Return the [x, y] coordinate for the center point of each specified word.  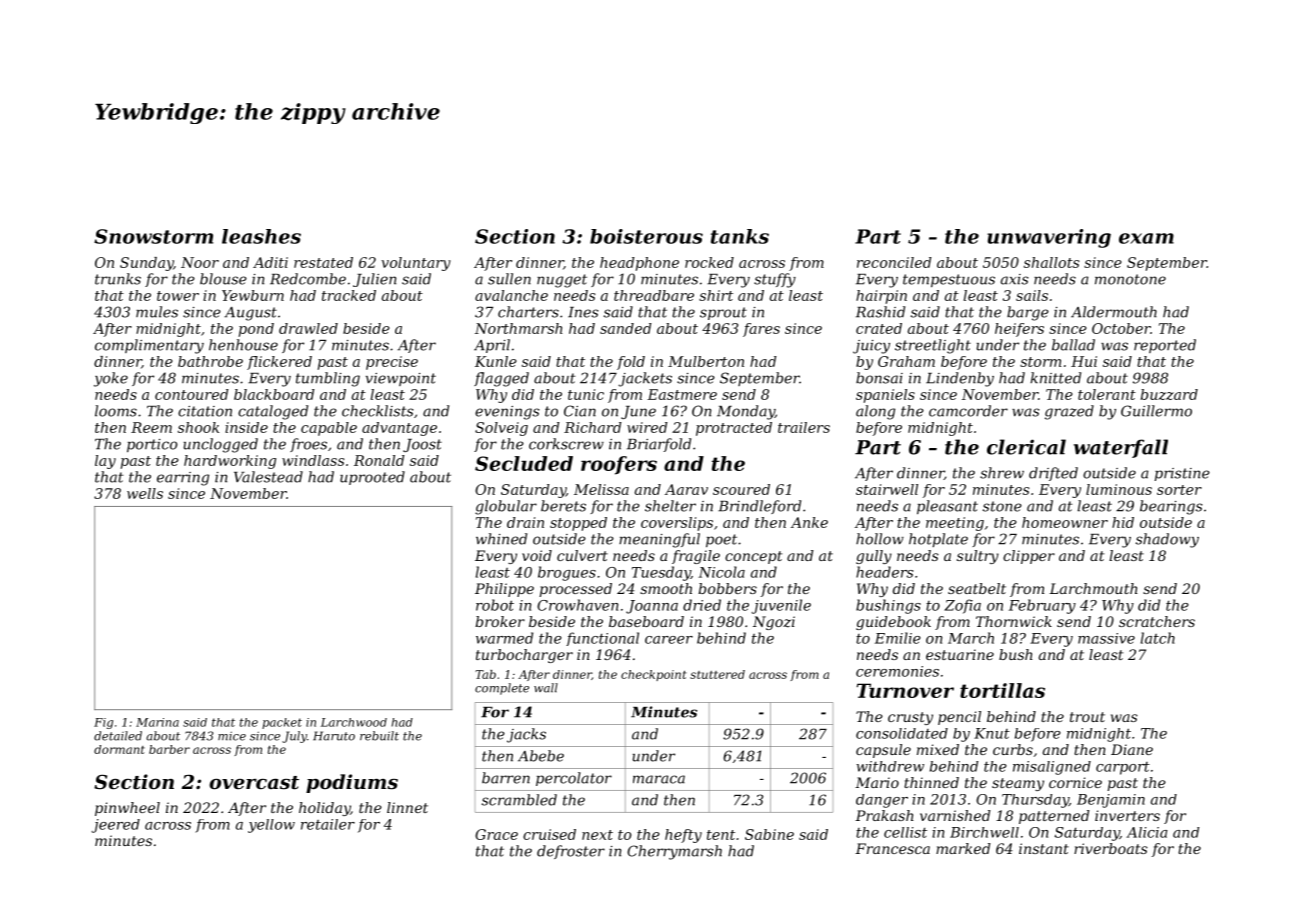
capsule [883, 751]
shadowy [1167, 540]
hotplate [938, 540]
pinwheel [127, 809]
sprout [723, 313]
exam [1146, 238]
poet [721, 540]
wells [145, 493]
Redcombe [308, 279]
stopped [578, 524]
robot [495, 605]
